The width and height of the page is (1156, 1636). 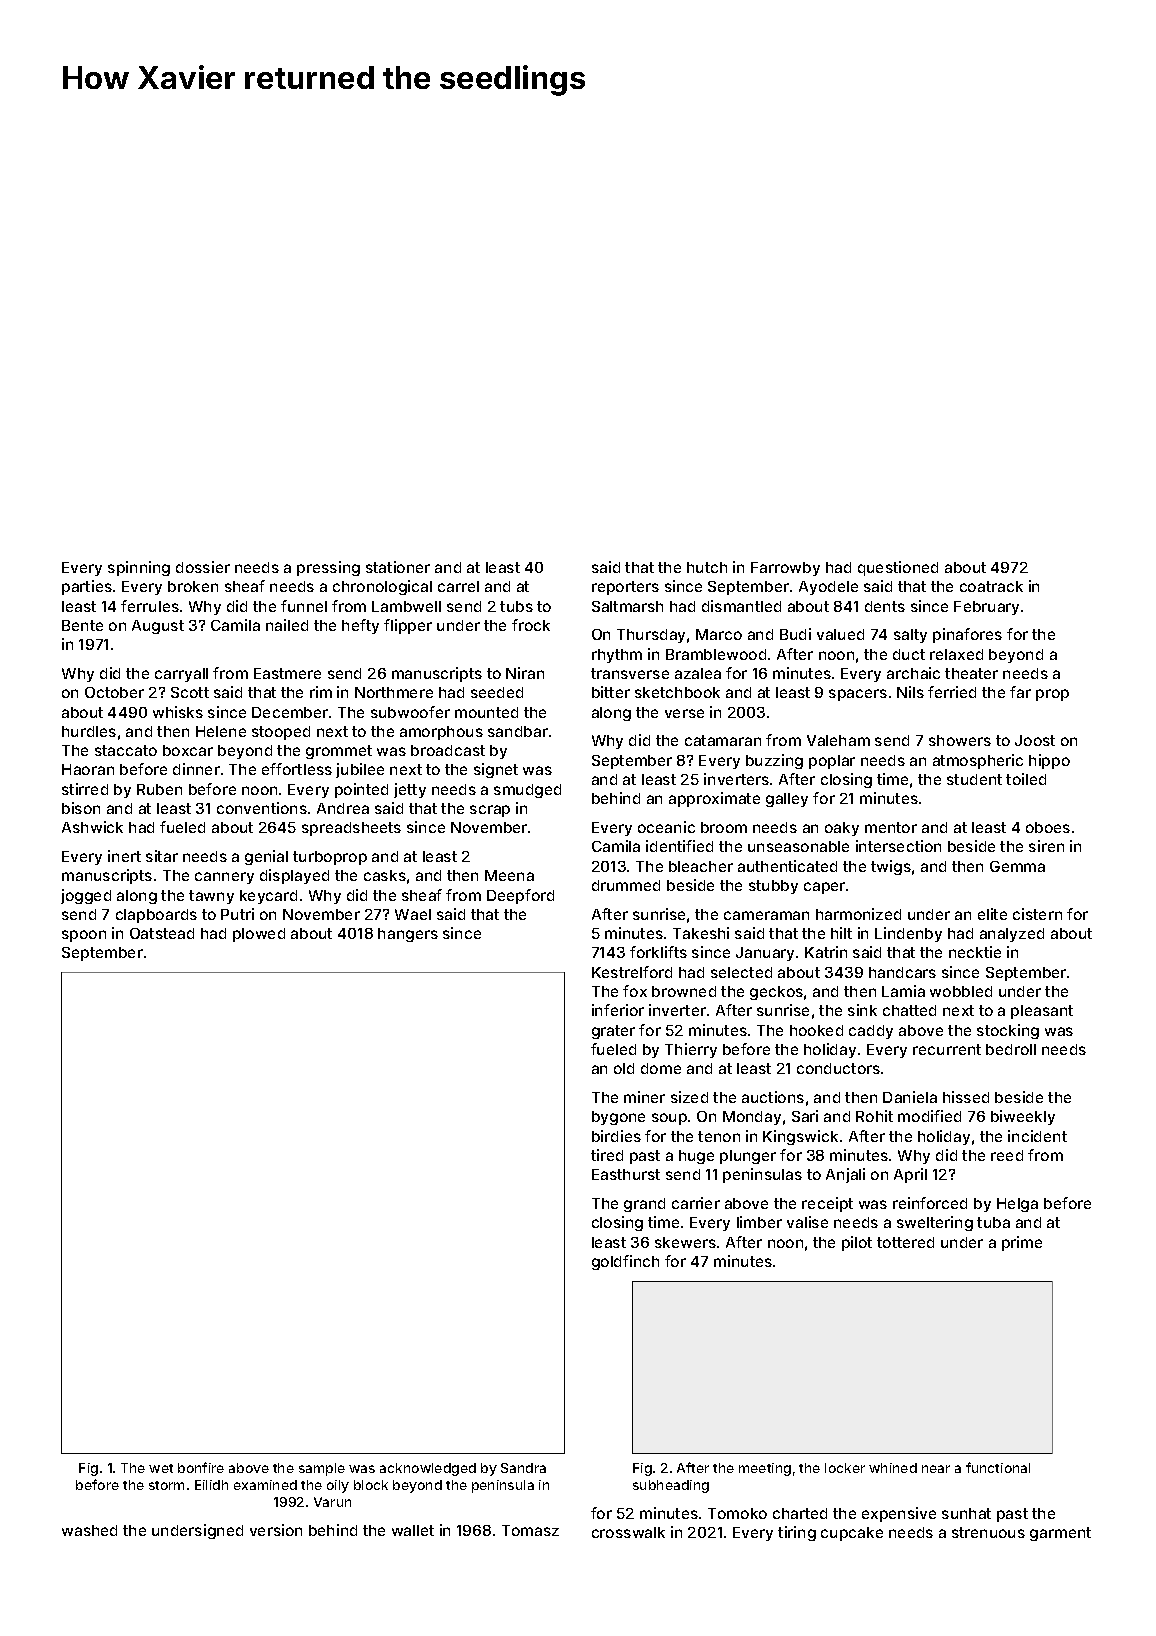 I want to click on tired, so click(x=607, y=1155).
